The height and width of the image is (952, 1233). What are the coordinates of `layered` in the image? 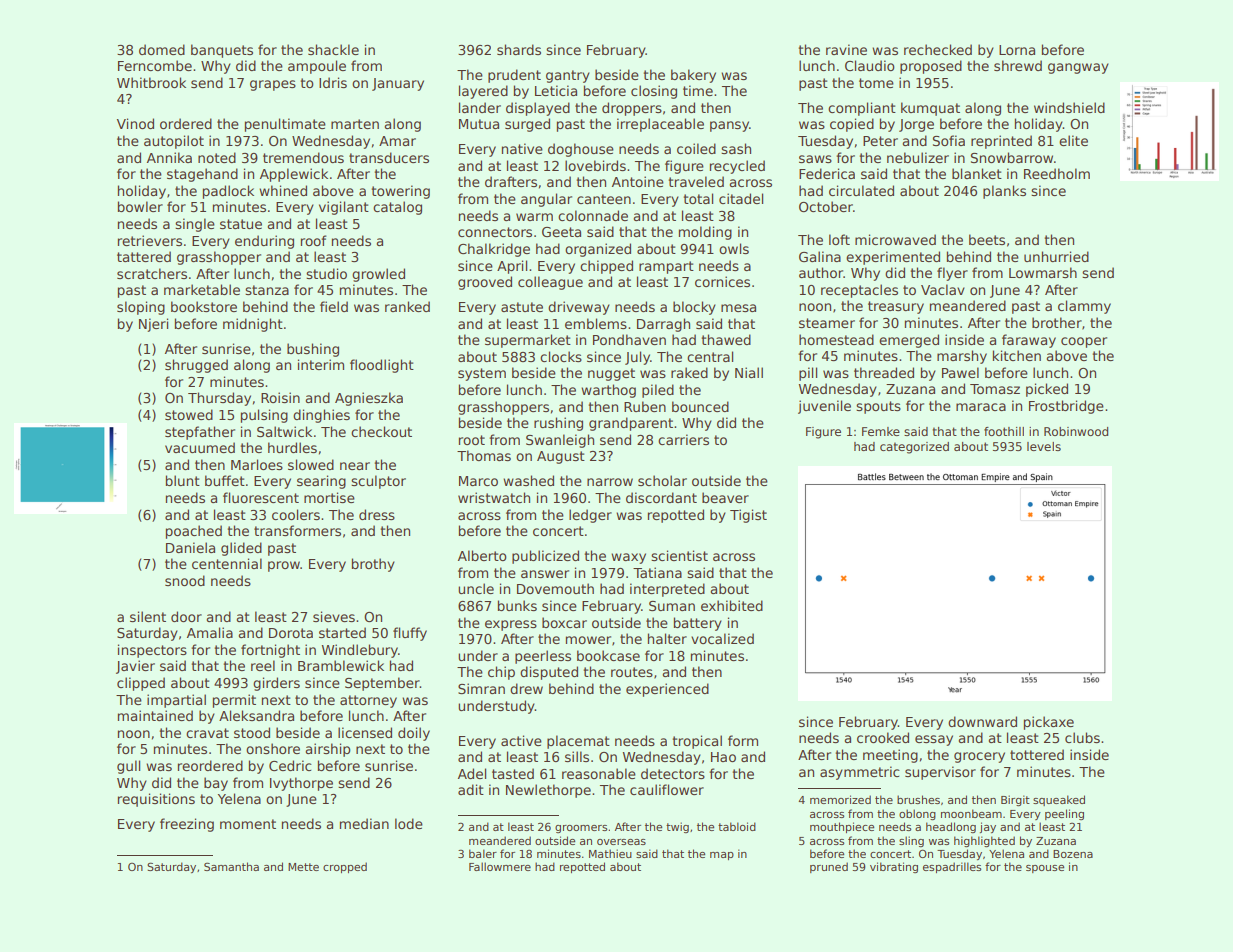 It's located at (483, 92).
